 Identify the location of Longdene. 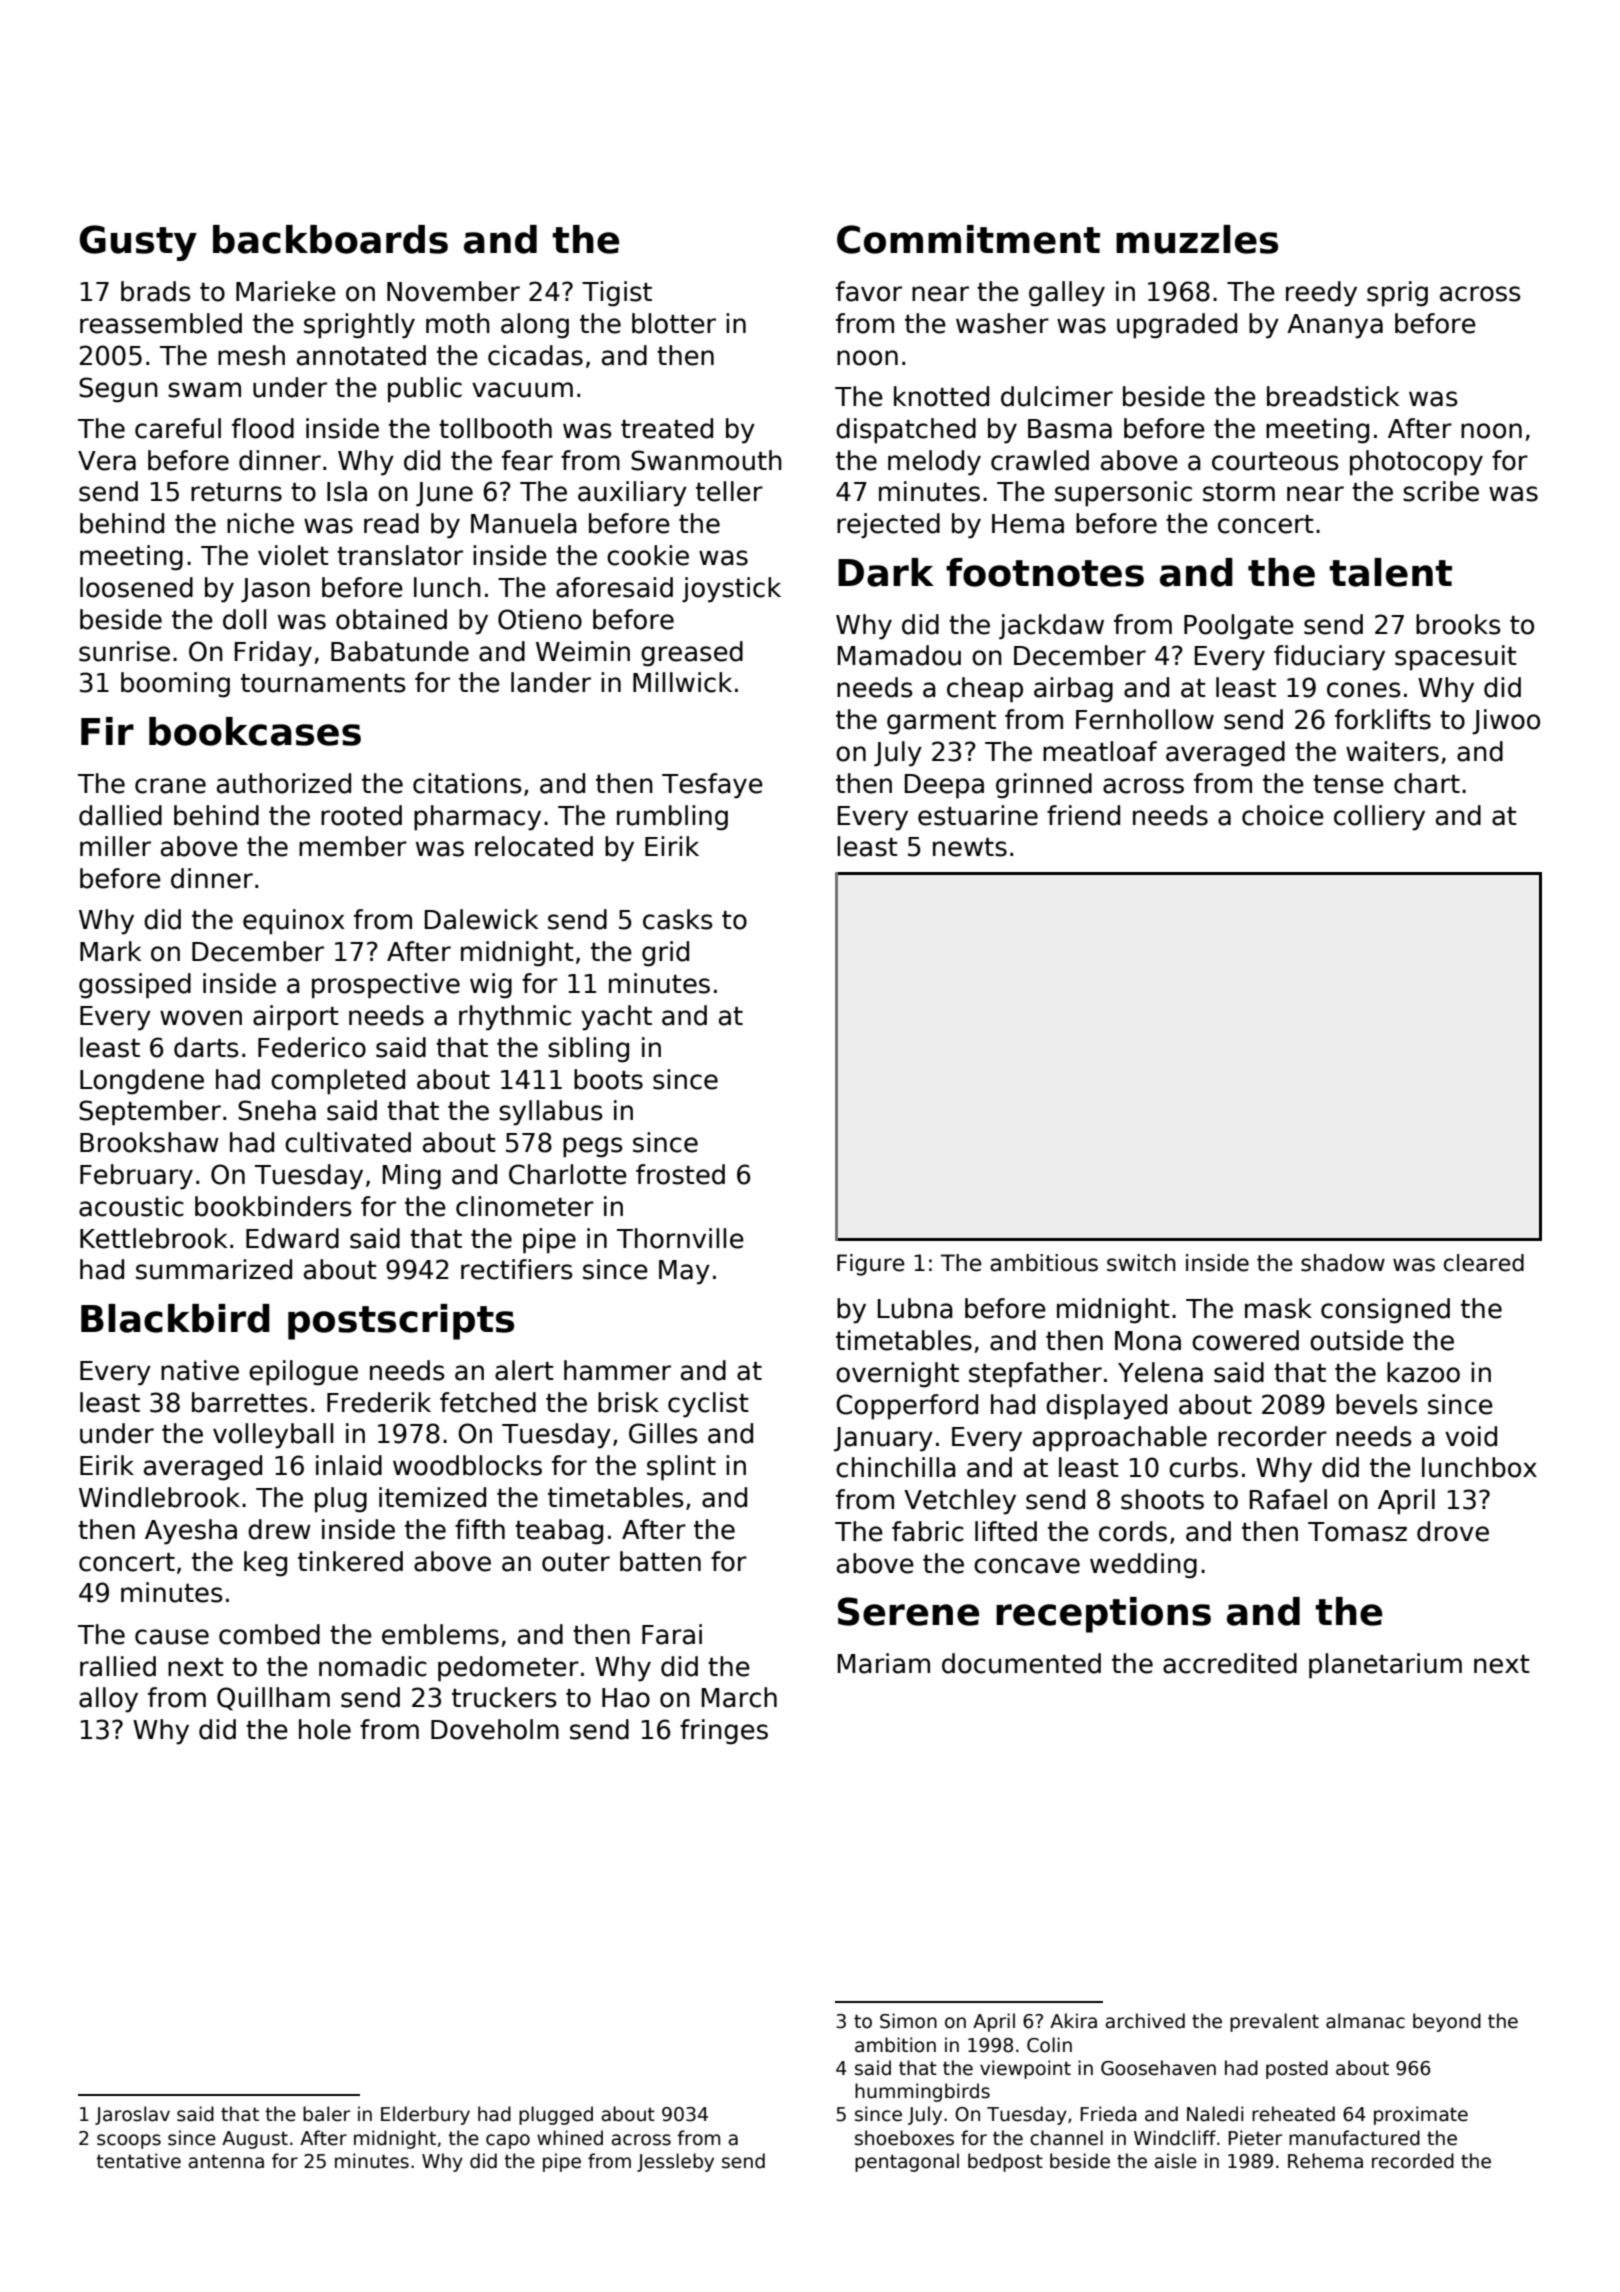
(142, 1082).
